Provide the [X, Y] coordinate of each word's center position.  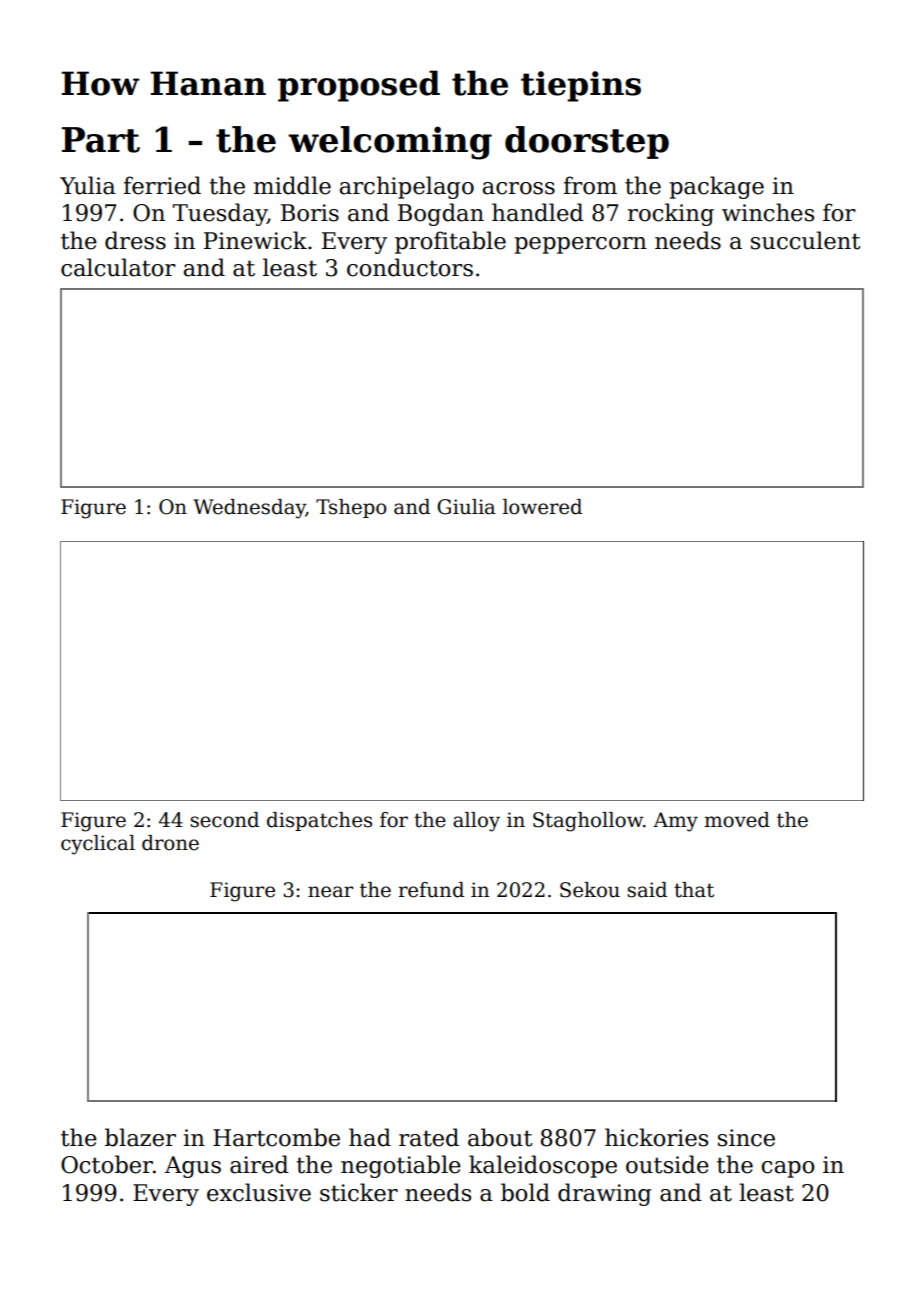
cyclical [98, 845]
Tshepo [351, 508]
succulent [806, 240]
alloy [476, 822]
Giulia [466, 507]
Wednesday [249, 509]
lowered [542, 507]
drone [170, 843]
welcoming [390, 143]
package [716, 187]
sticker [359, 1192]
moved [737, 820]
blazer [140, 1137]
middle [292, 185]
